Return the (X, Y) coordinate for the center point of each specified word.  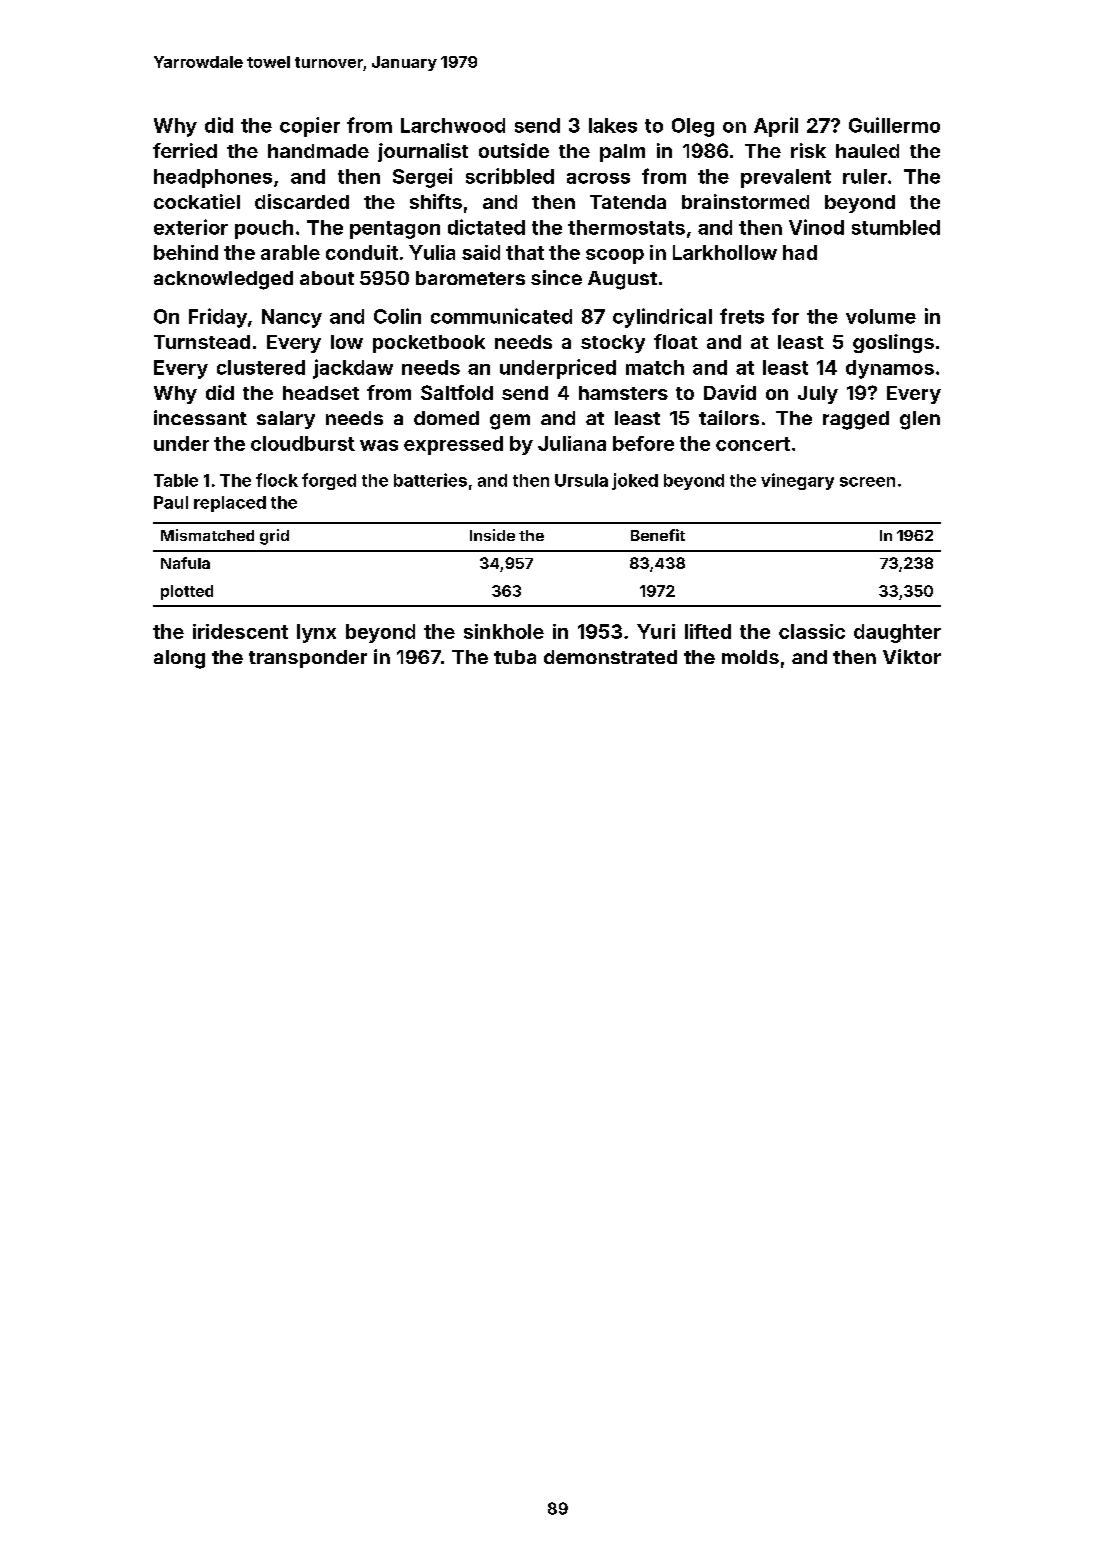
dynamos (890, 369)
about (327, 278)
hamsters (623, 393)
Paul (171, 502)
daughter (897, 633)
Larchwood (453, 125)
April (776, 127)
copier (310, 127)
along (179, 659)
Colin (397, 316)
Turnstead (202, 342)
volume (881, 316)
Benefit (658, 535)
